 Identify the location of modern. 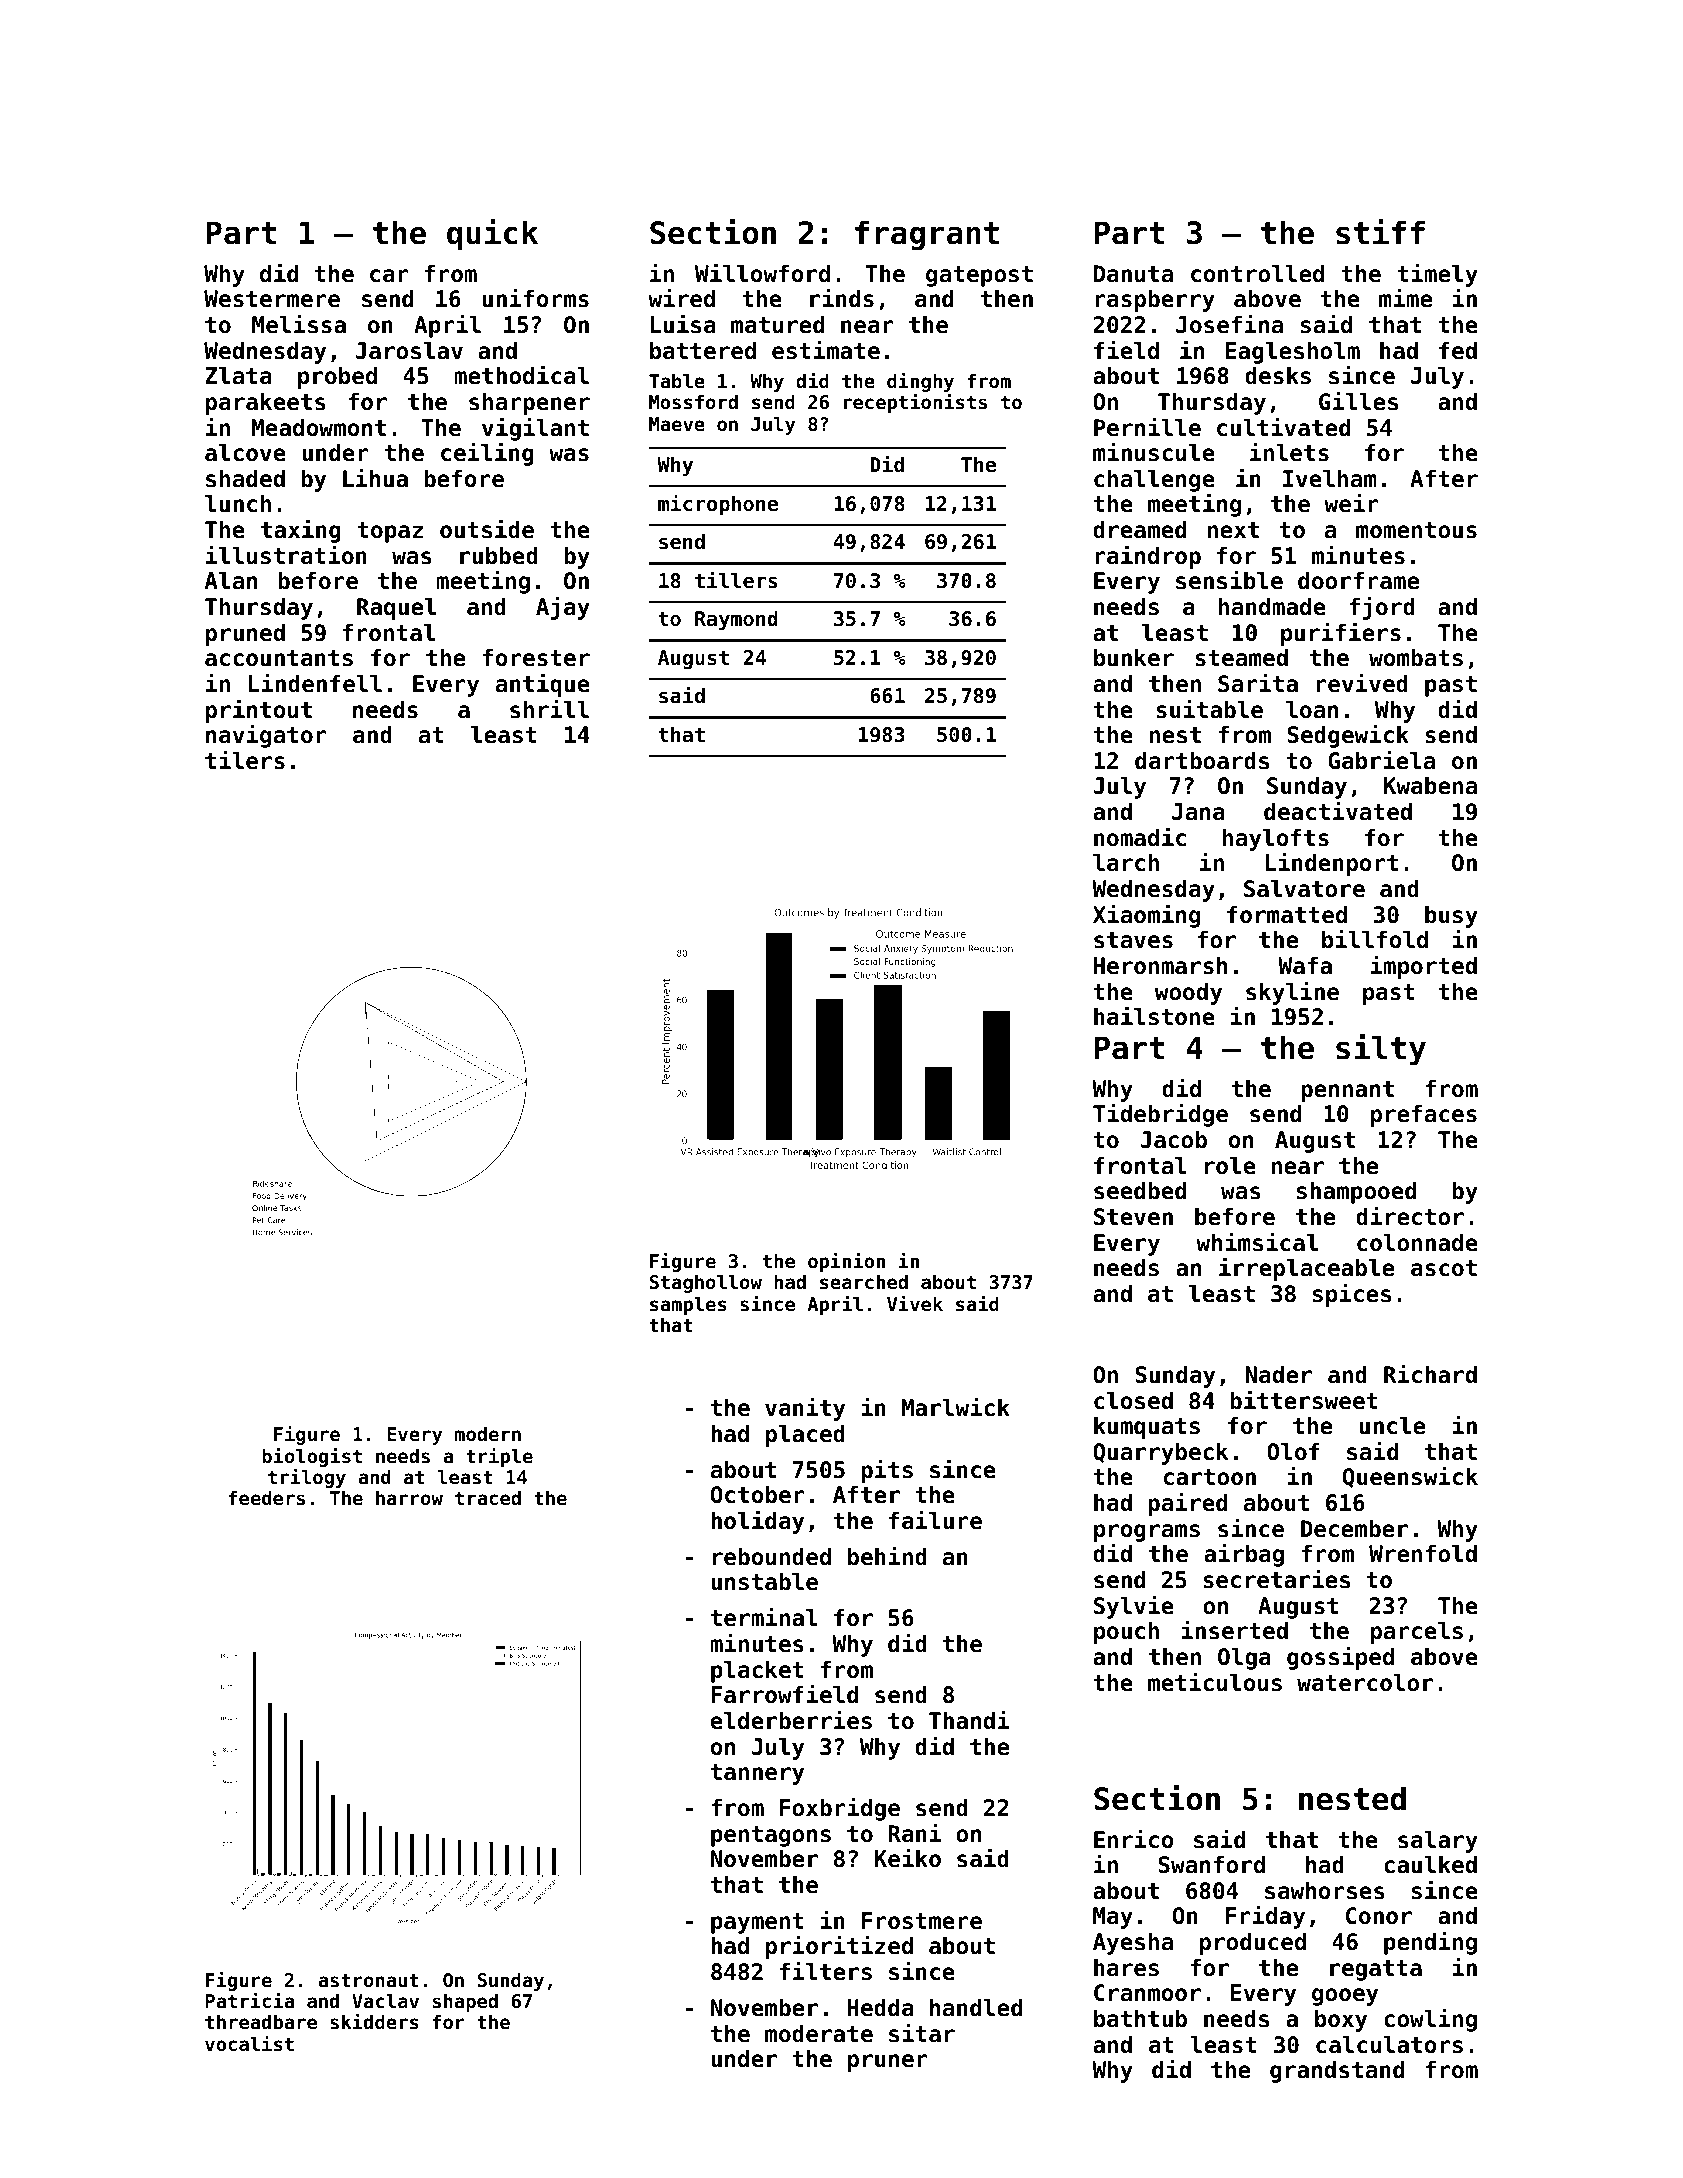
(488, 1433).
